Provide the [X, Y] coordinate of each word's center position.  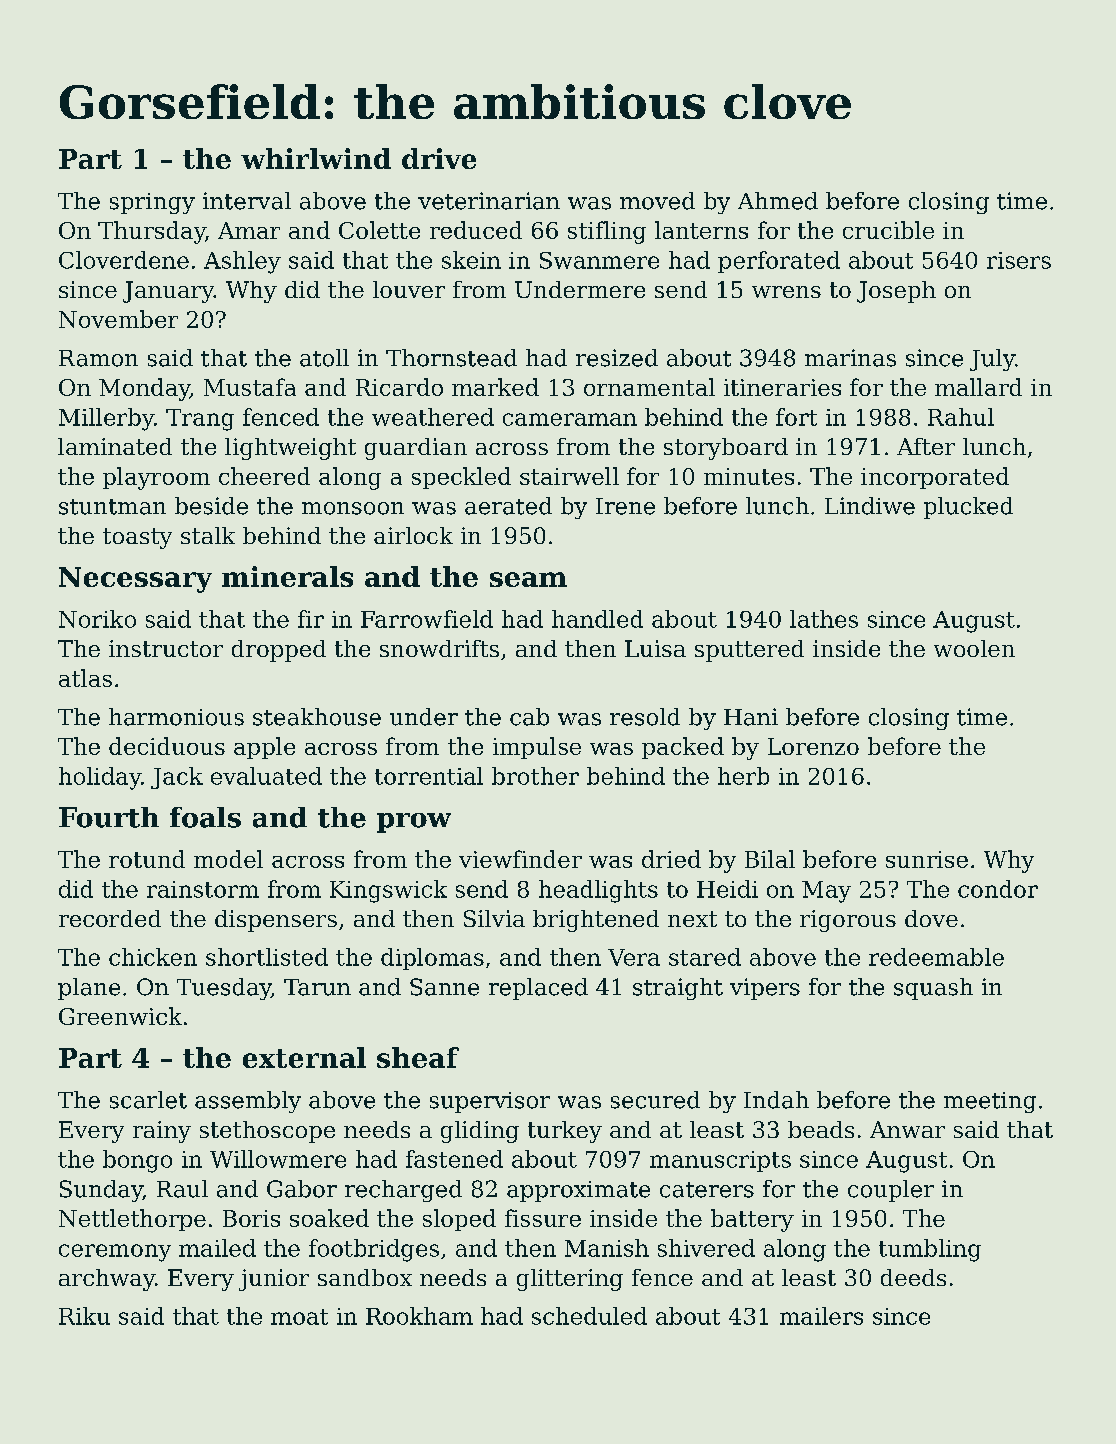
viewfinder [520, 859]
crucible [888, 230]
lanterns [701, 230]
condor [998, 889]
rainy [162, 1132]
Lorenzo [813, 746]
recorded [110, 918]
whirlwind [316, 158]
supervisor [490, 1102]
